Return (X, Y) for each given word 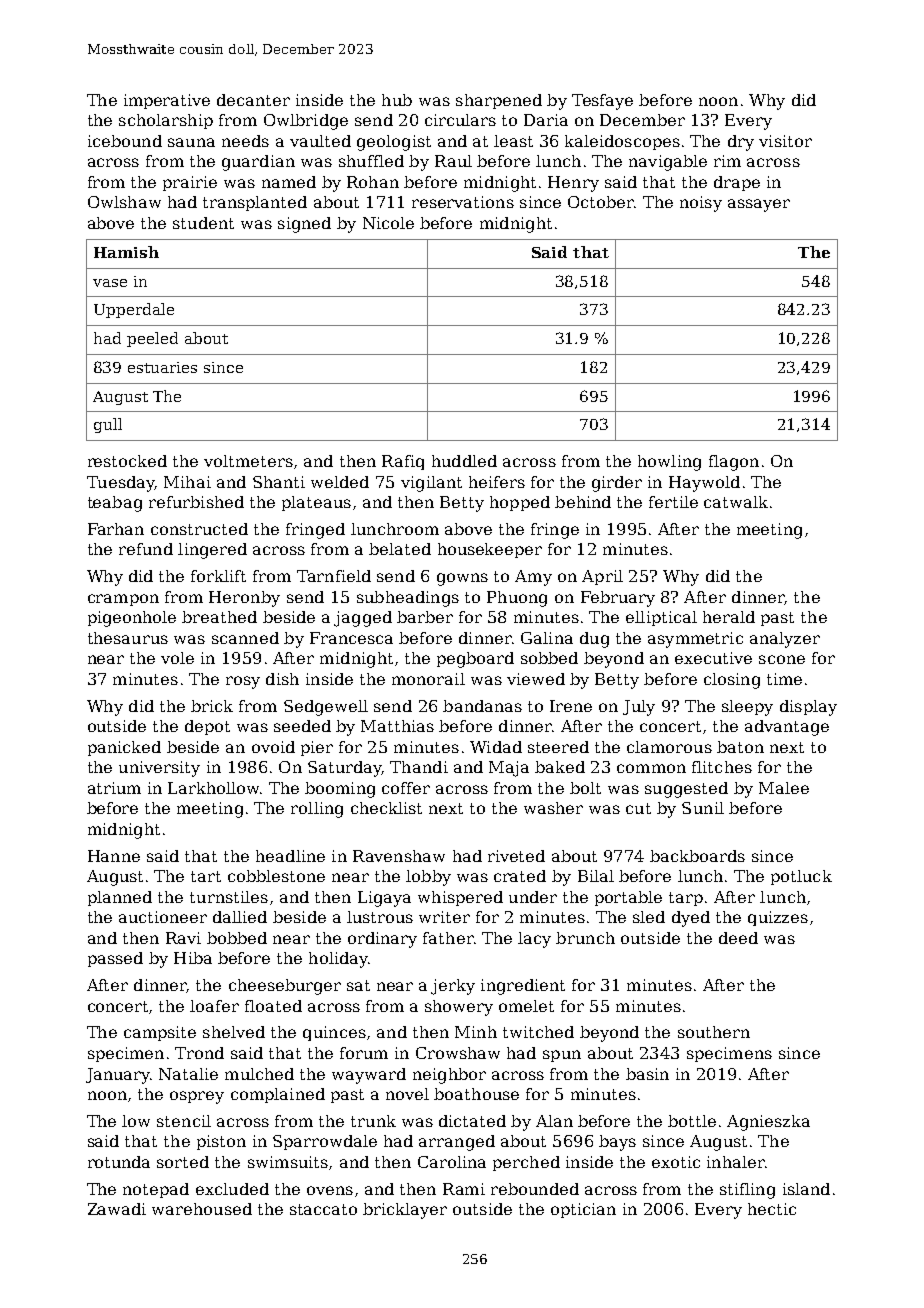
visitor (785, 141)
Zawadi (117, 1209)
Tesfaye (602, 102)
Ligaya (384, 899)
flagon (734, 463)
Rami (464, 1189)
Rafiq (403, 462)
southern (714, 1032)
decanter (253, 100)
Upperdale (134, 310)
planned (120, 898)
